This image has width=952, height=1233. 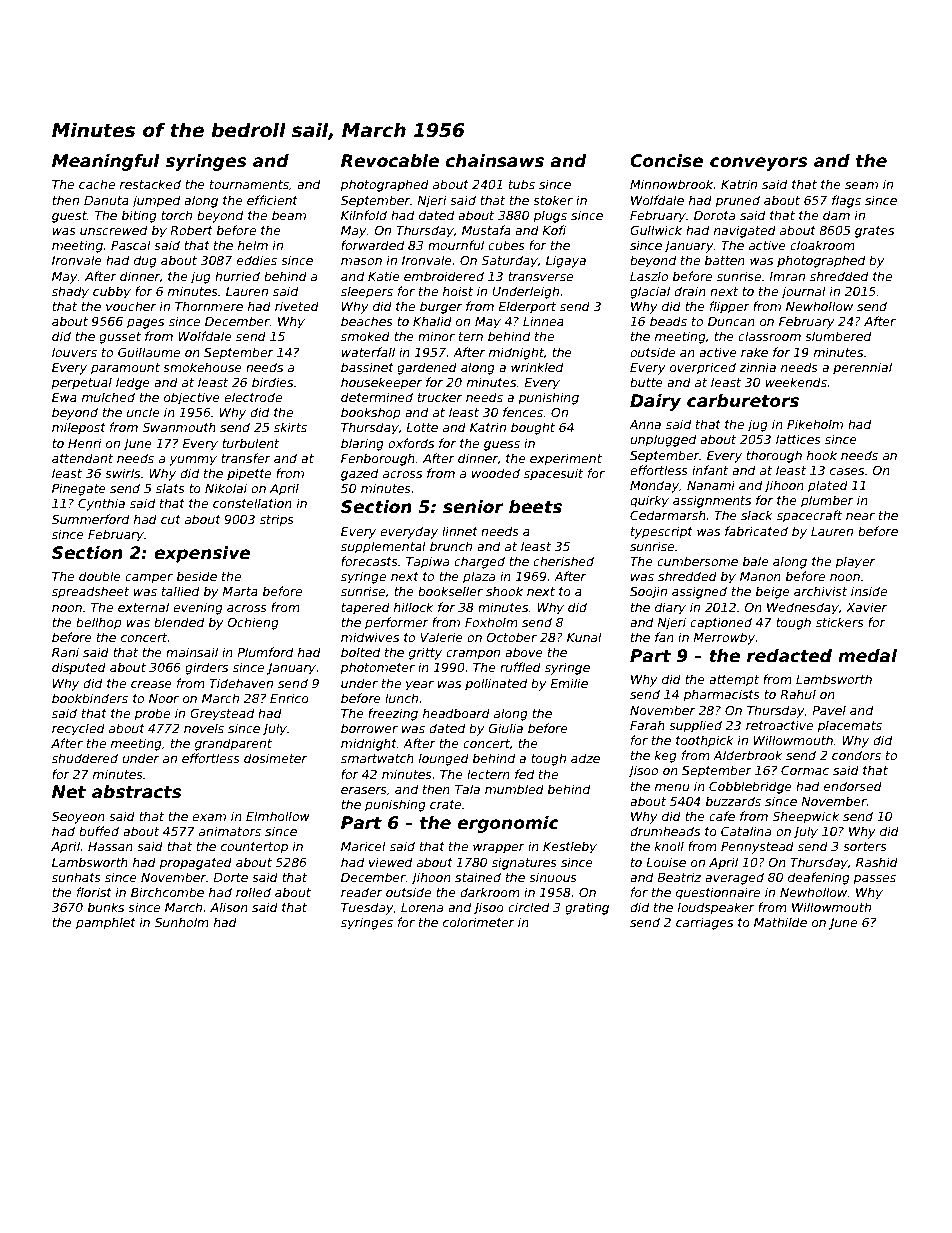 I want to click on Meaningful, so click(x=106, y=162).
